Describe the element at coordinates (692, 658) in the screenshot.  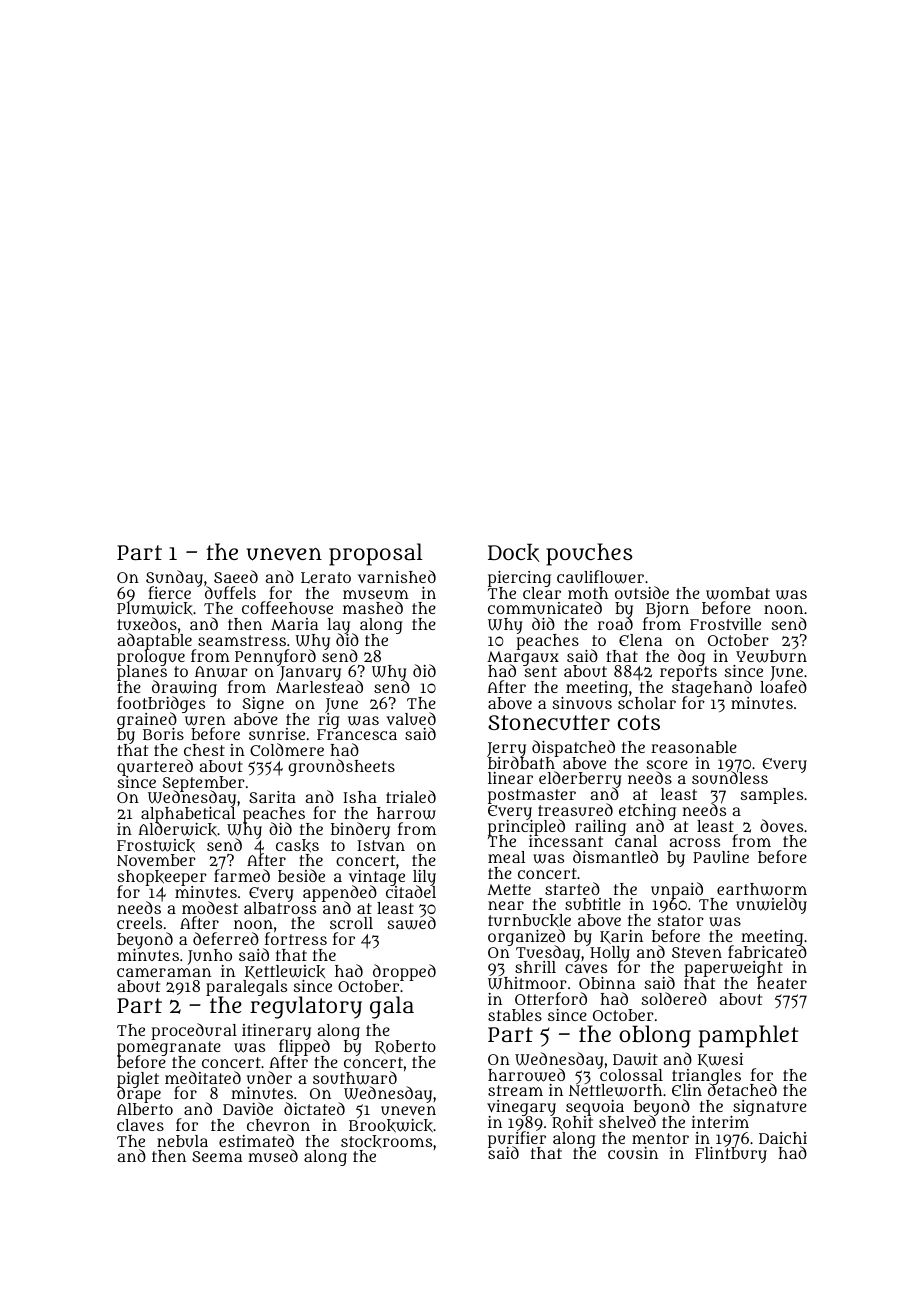
I see `dog` at that location.
